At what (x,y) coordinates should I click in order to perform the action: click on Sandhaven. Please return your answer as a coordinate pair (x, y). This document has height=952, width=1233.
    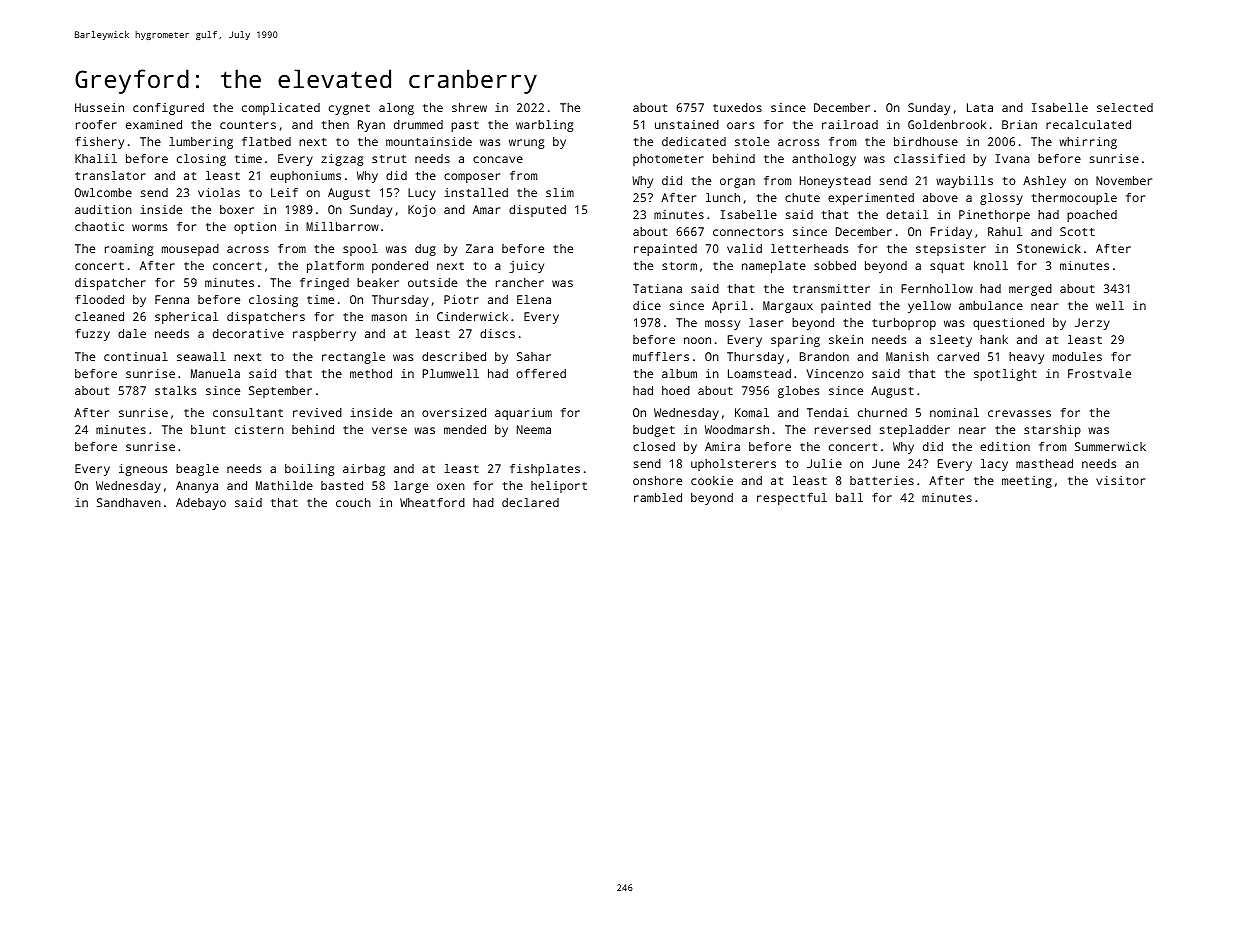
    Looking at the image, I should click on (129, 502).
